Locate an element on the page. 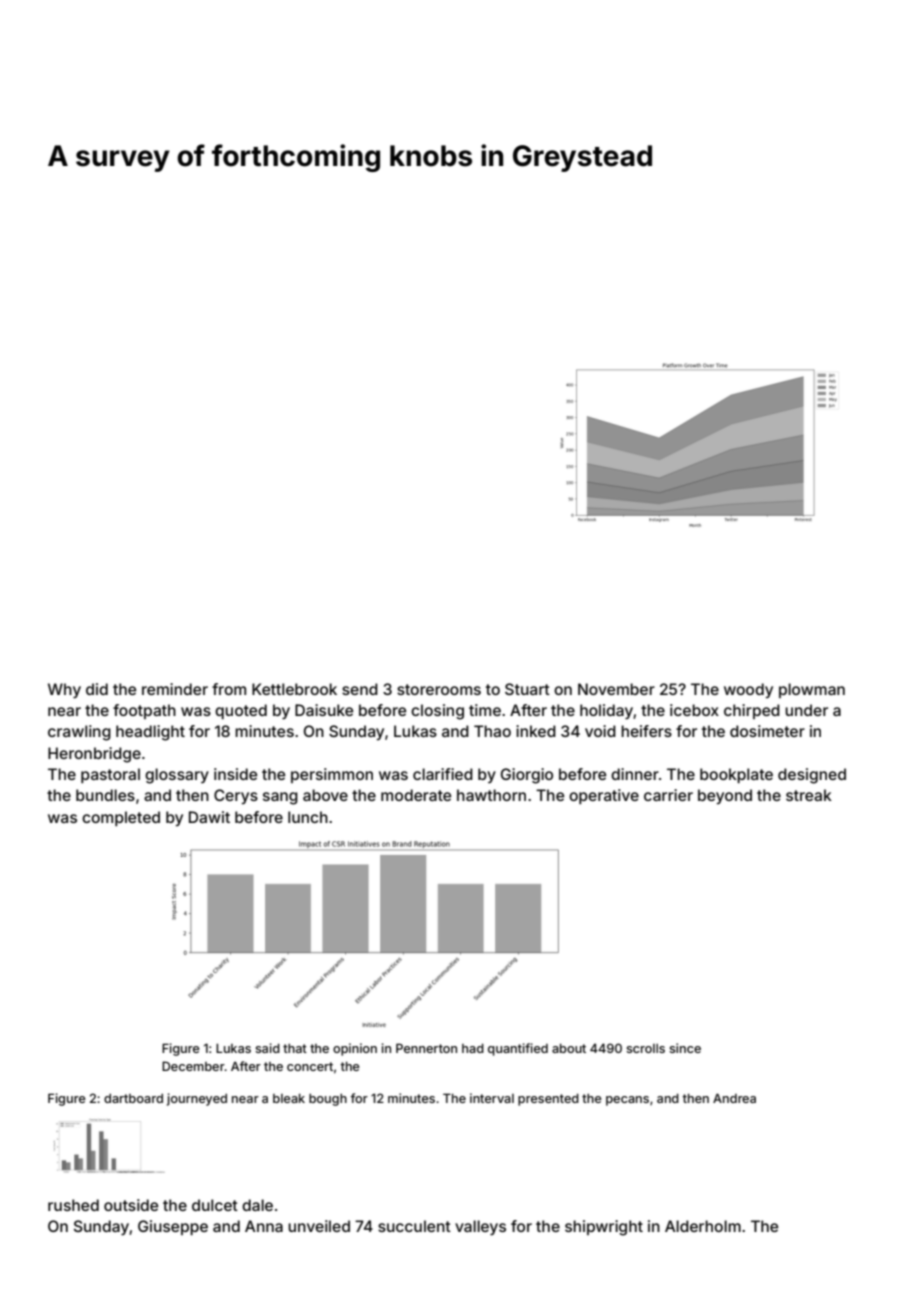 The height and width of the page is (1316, 908). Alderholm is located at coordinates (703, 1226).
